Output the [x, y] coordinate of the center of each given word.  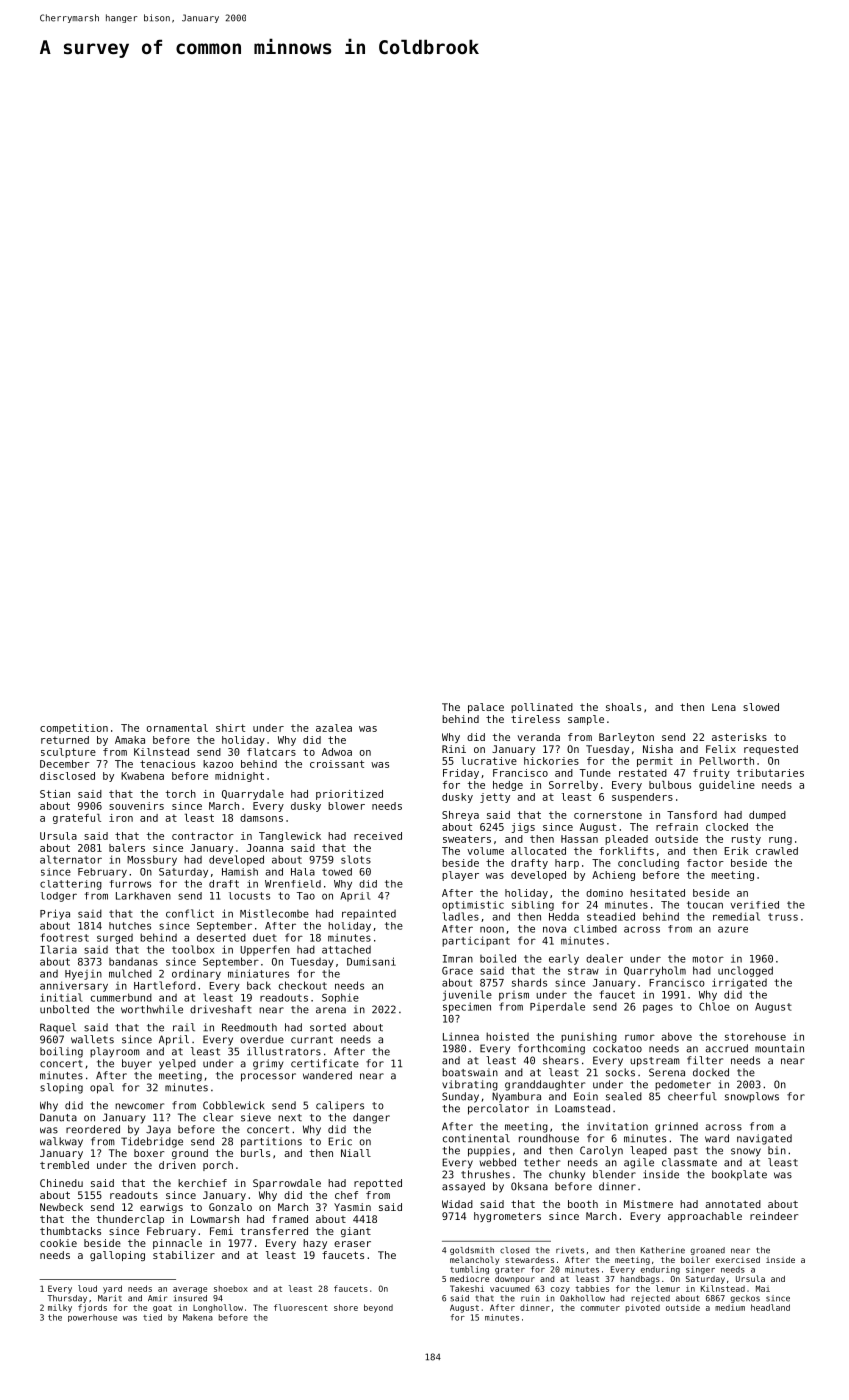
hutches [130, 926]
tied [152, 1317]
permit [655, 762]
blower [346, 806]
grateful [77, 819]
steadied [611, 916]
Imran [458, 959]
